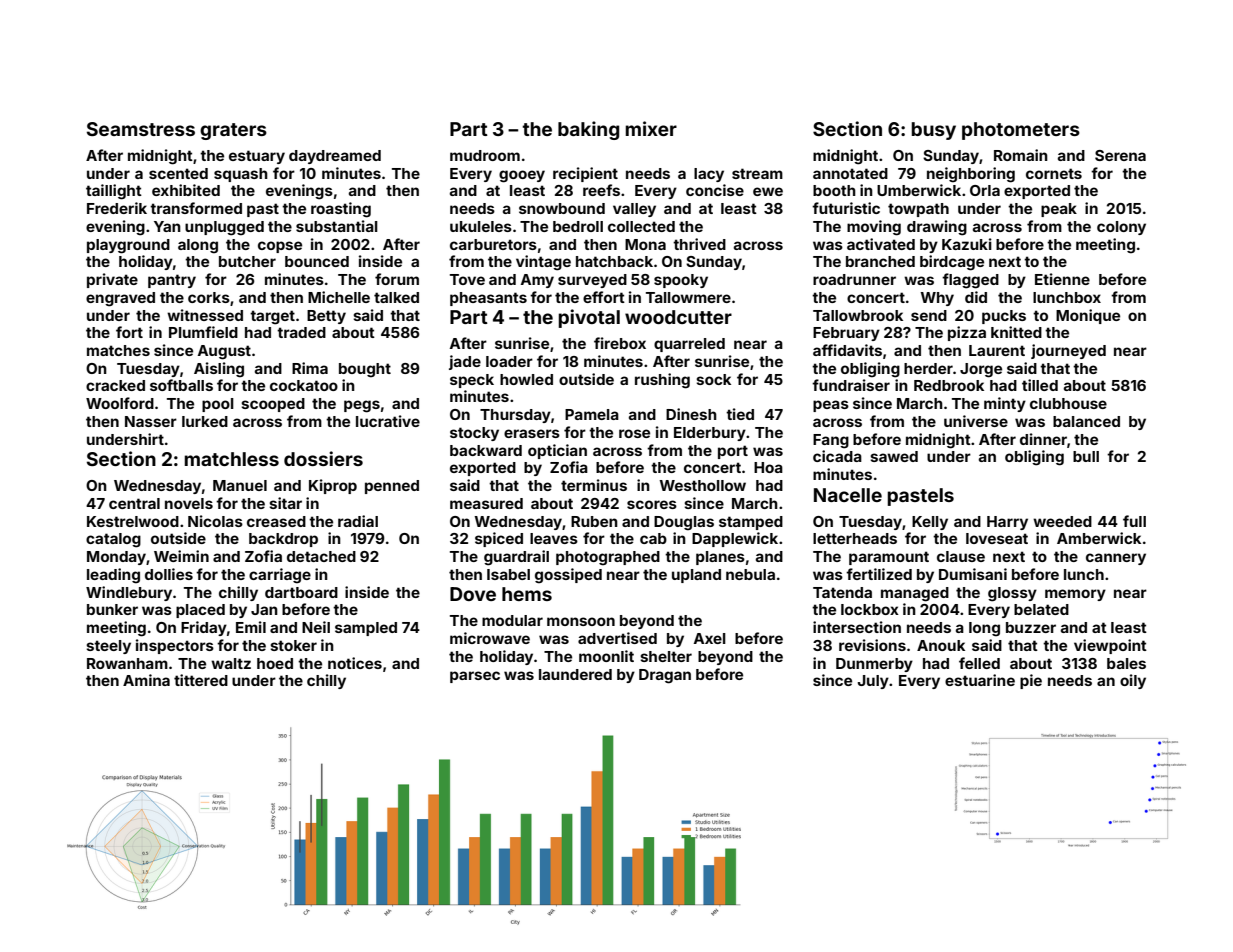 This page has width=1233, height=952. I want to click on pegs, so click(362, 406).
